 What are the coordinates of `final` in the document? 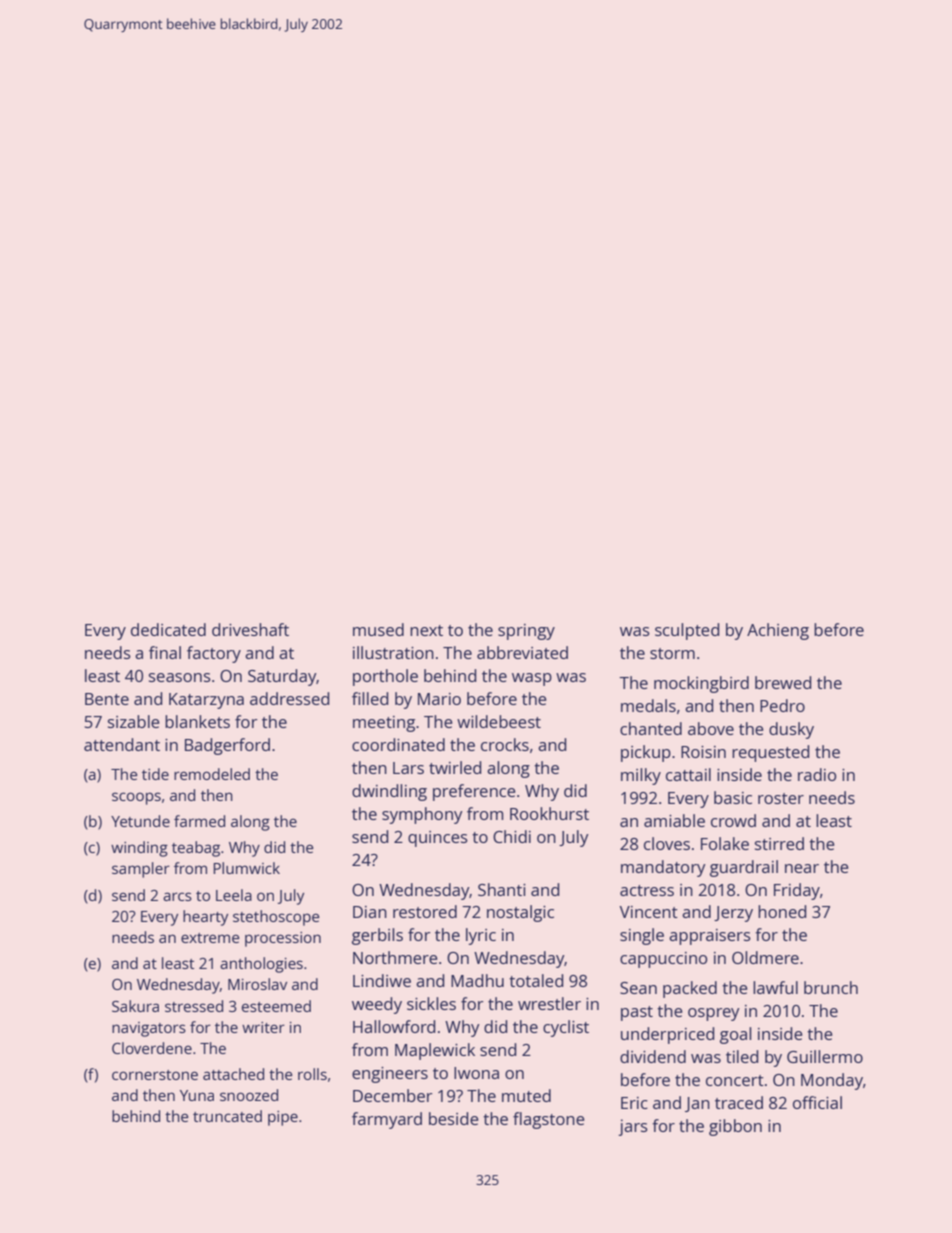 It's located at (165, 652).
